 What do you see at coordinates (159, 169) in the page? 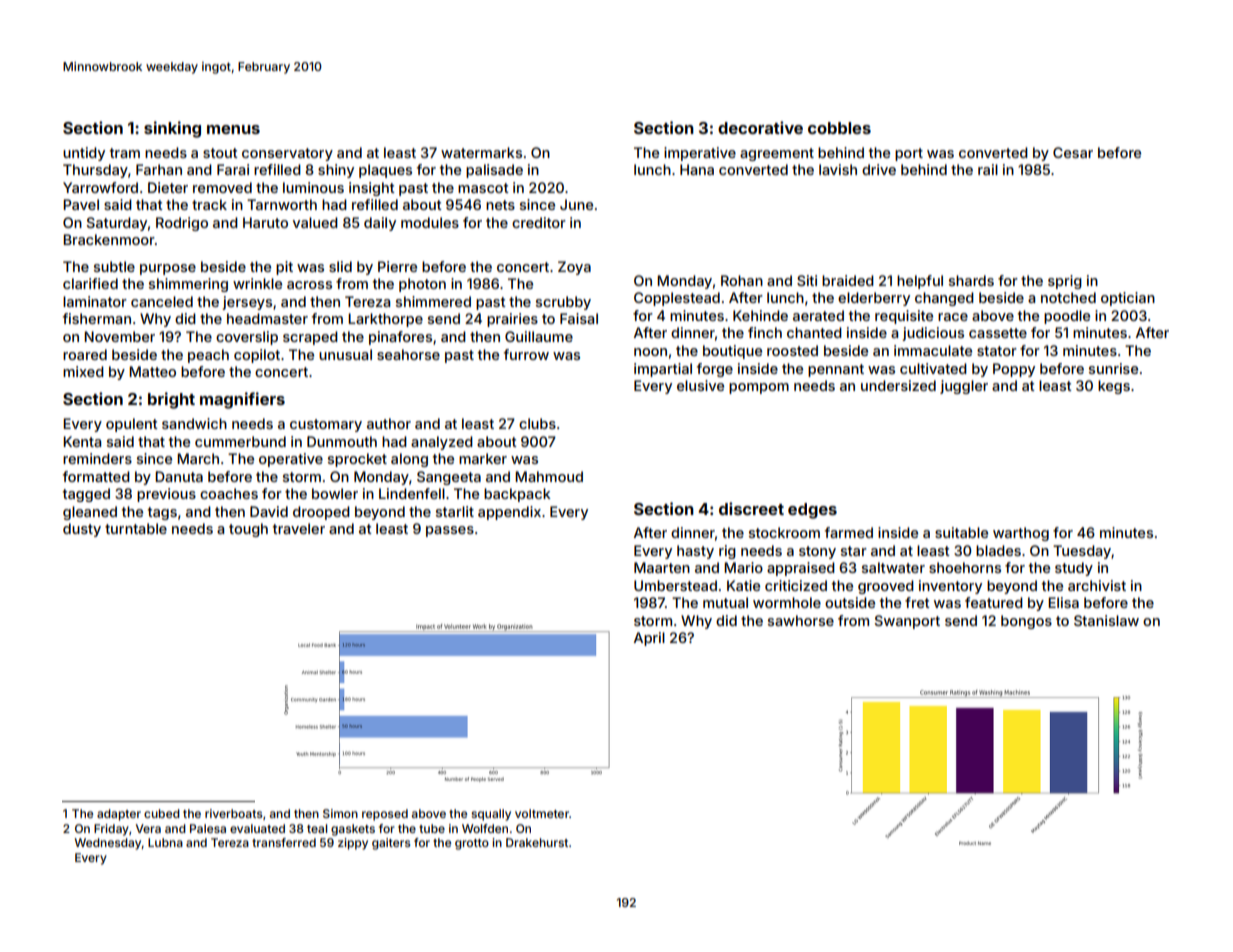
I see `Farhan` at bounding box center [159, 169].
